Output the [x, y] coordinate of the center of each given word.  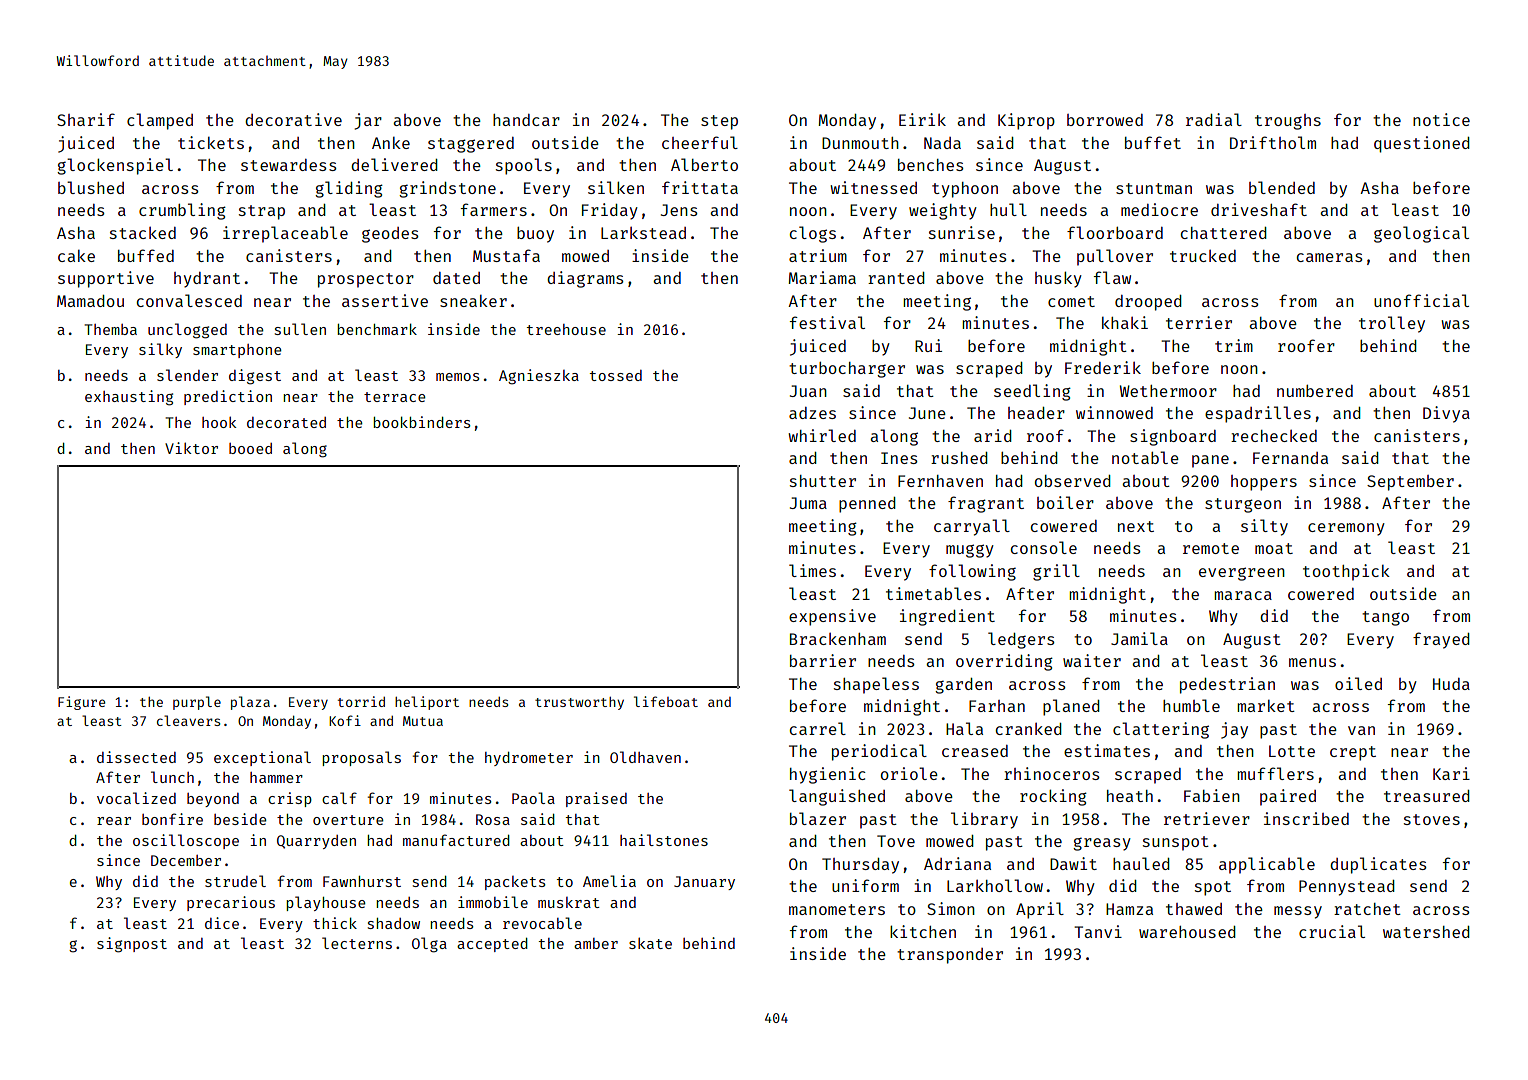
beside [240, 819]
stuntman [1154, 188]
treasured [1427, 796]
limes [812, 570]
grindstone [447, 189]
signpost [132, 945]
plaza [250, 703]
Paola [533, 798]
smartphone [237, 351]
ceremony [1346, 529]
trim [1234, 345]
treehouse [566, 329]
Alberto [704, 164]
